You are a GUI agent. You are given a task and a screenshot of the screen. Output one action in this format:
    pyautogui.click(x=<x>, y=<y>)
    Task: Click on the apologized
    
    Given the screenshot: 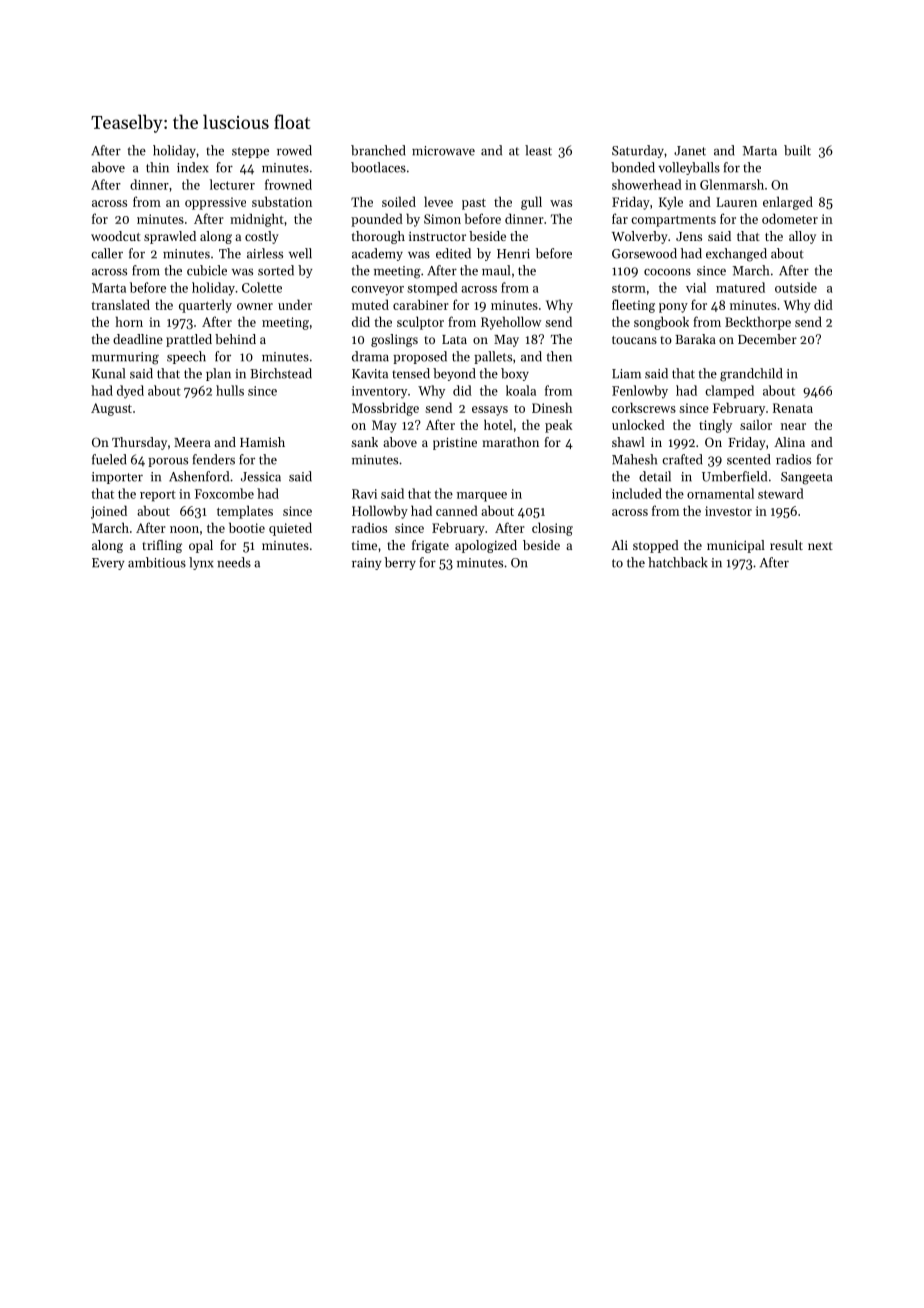 What is the action you would take?
    pyautogui.click(x=486, y=546)
